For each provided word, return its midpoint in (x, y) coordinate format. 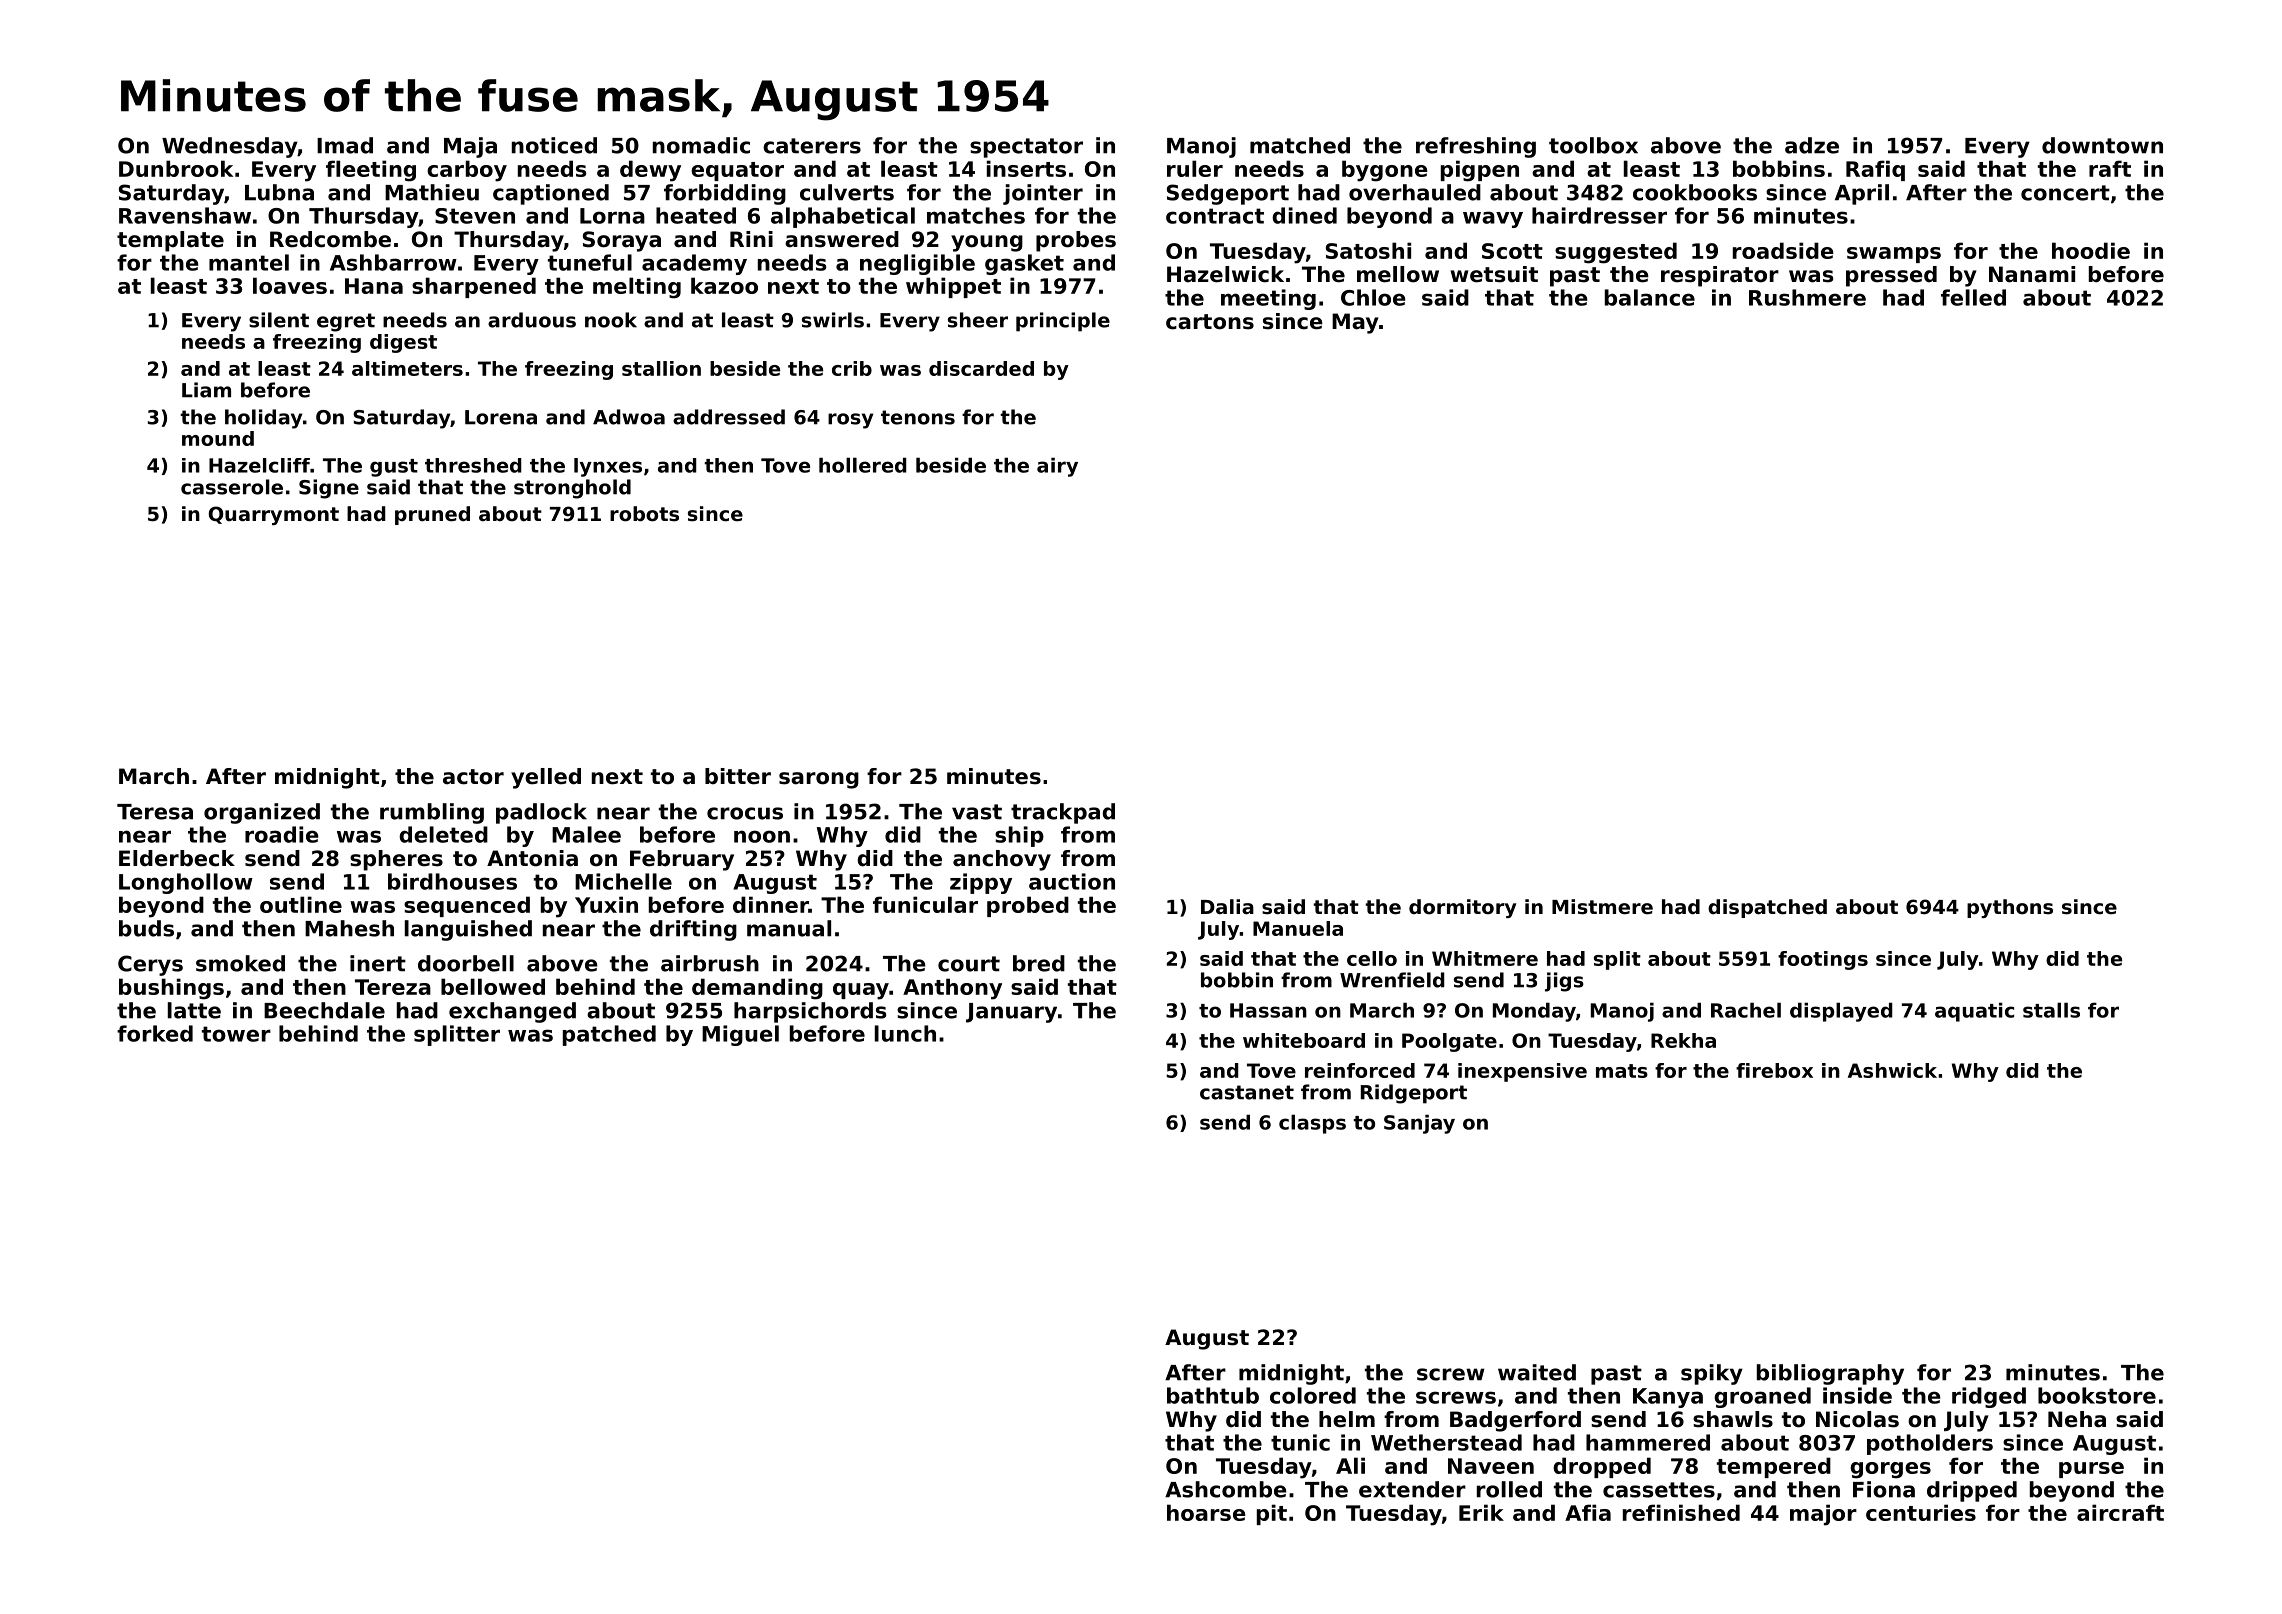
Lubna (279, 192)
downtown (2102, 145)
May (1355, 323)
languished (468, 930)
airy (1057, 467)
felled (1973, 297)
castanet (1247, 1092)
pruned (432, 515)
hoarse (1206, 1512)
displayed (1841, 1012)
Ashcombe (1226, 1489)
